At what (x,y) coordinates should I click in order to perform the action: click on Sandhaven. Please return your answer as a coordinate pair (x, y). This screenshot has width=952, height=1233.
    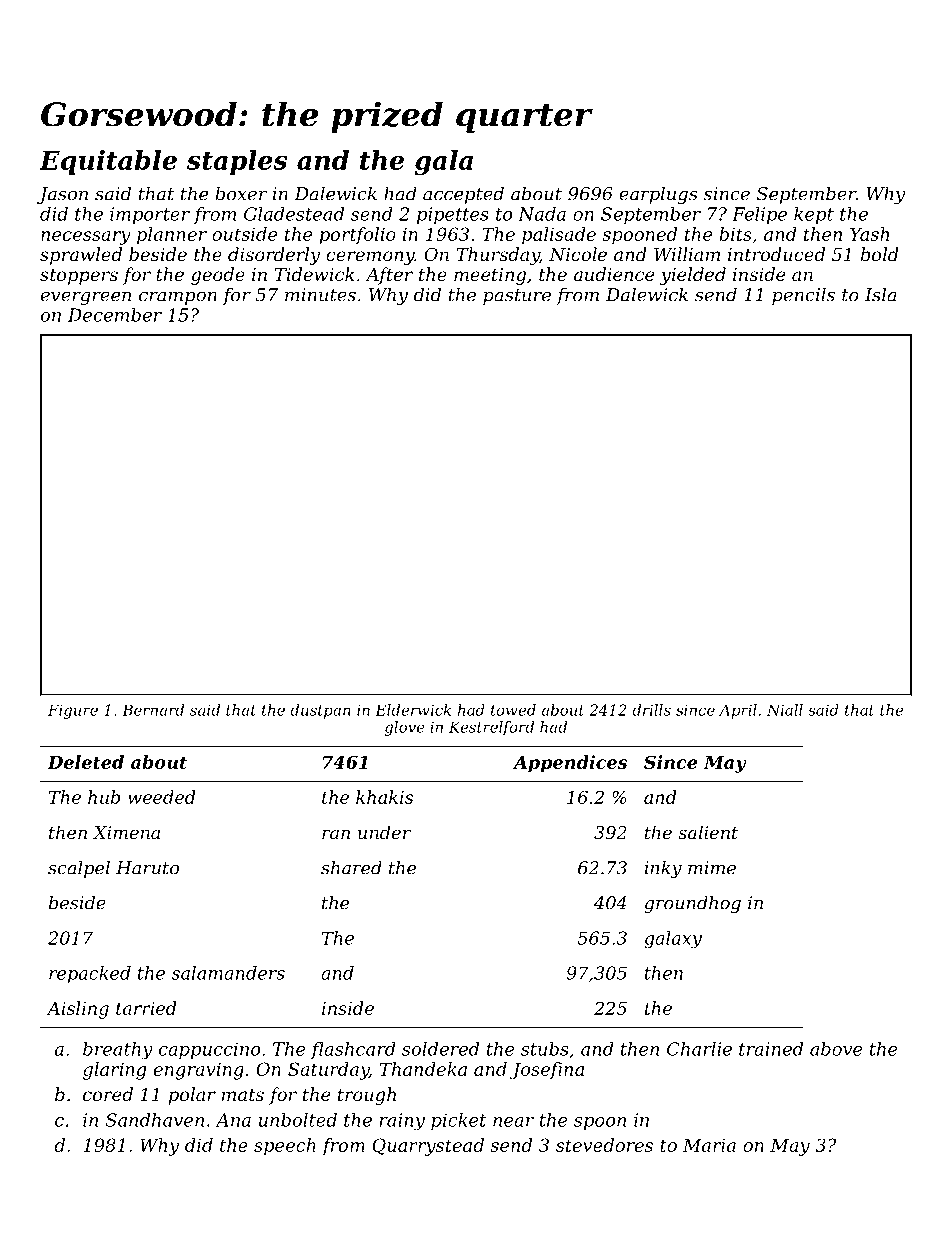
    Looking at the image, I should click on (155, 1120).
